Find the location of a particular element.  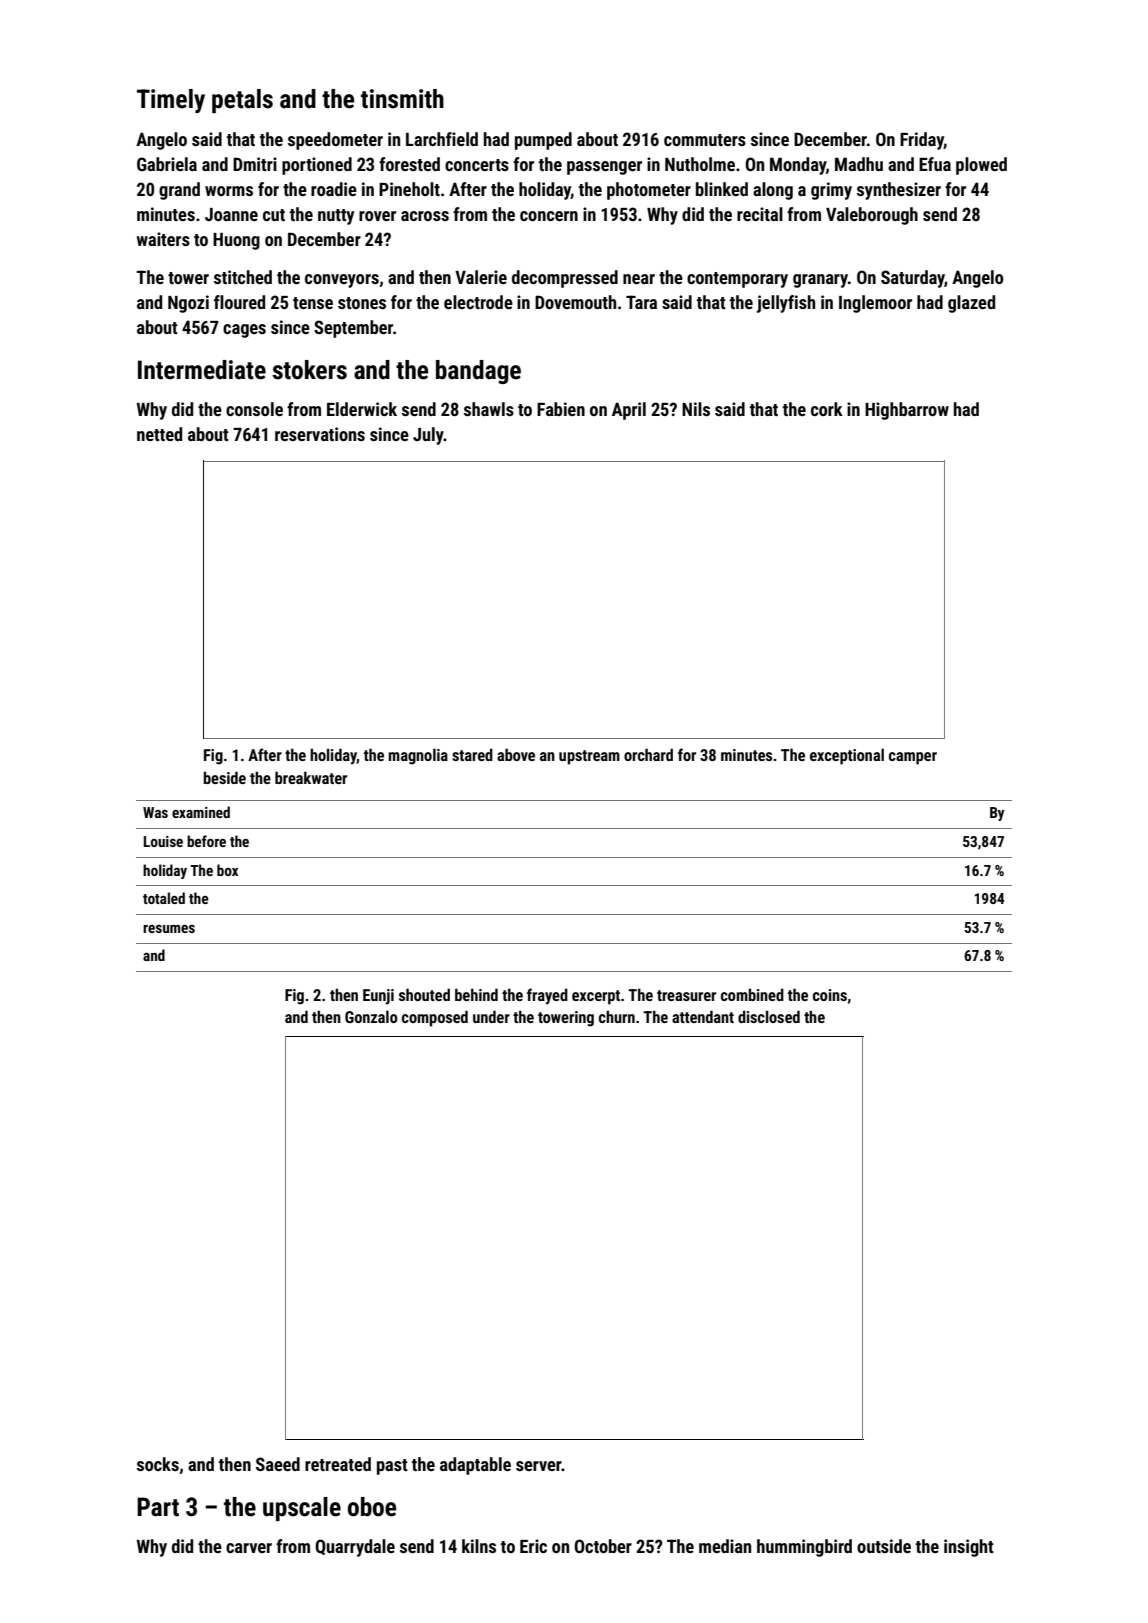

server is located at coordinates (539, 1466).
